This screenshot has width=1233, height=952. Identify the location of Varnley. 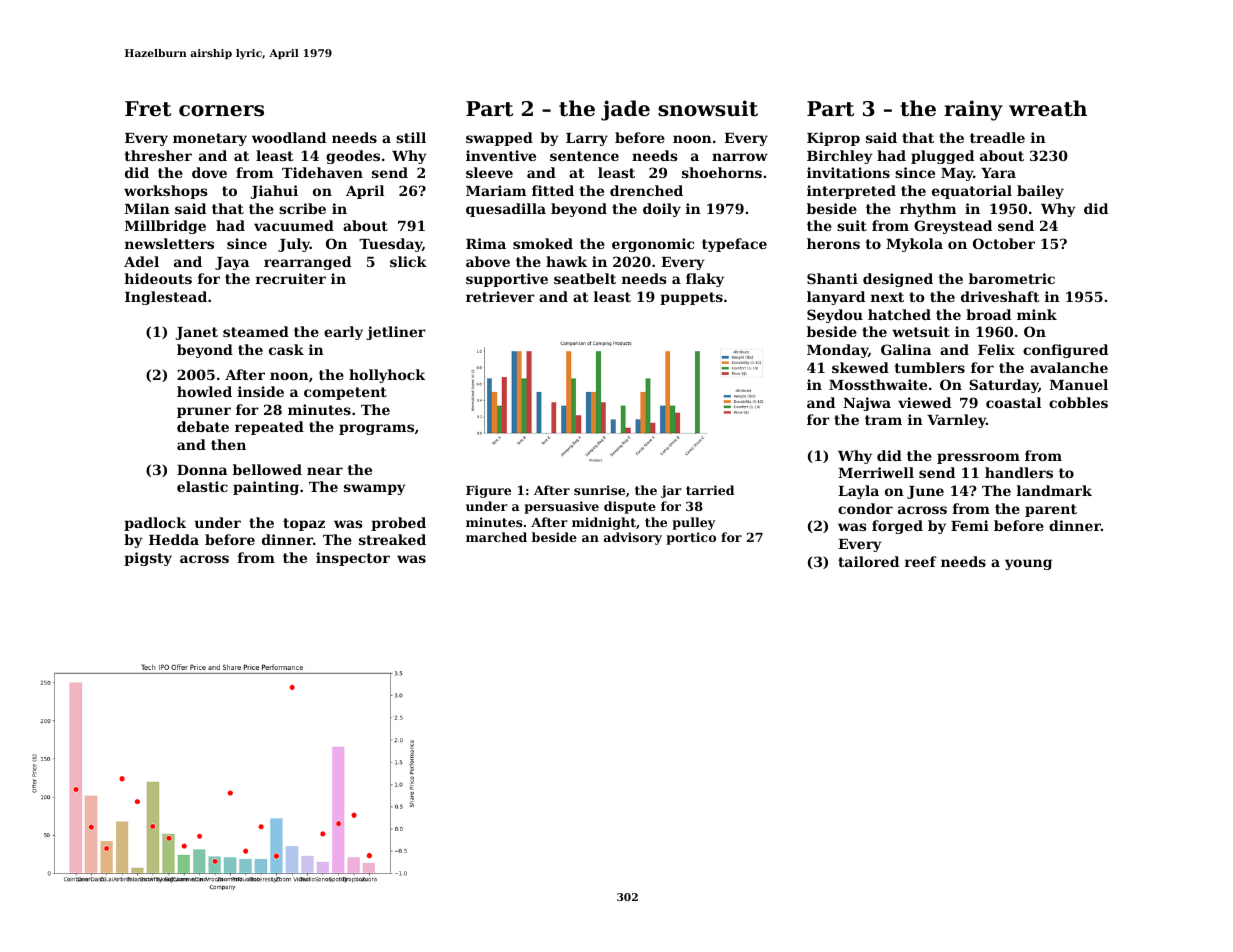
(956, 421).
